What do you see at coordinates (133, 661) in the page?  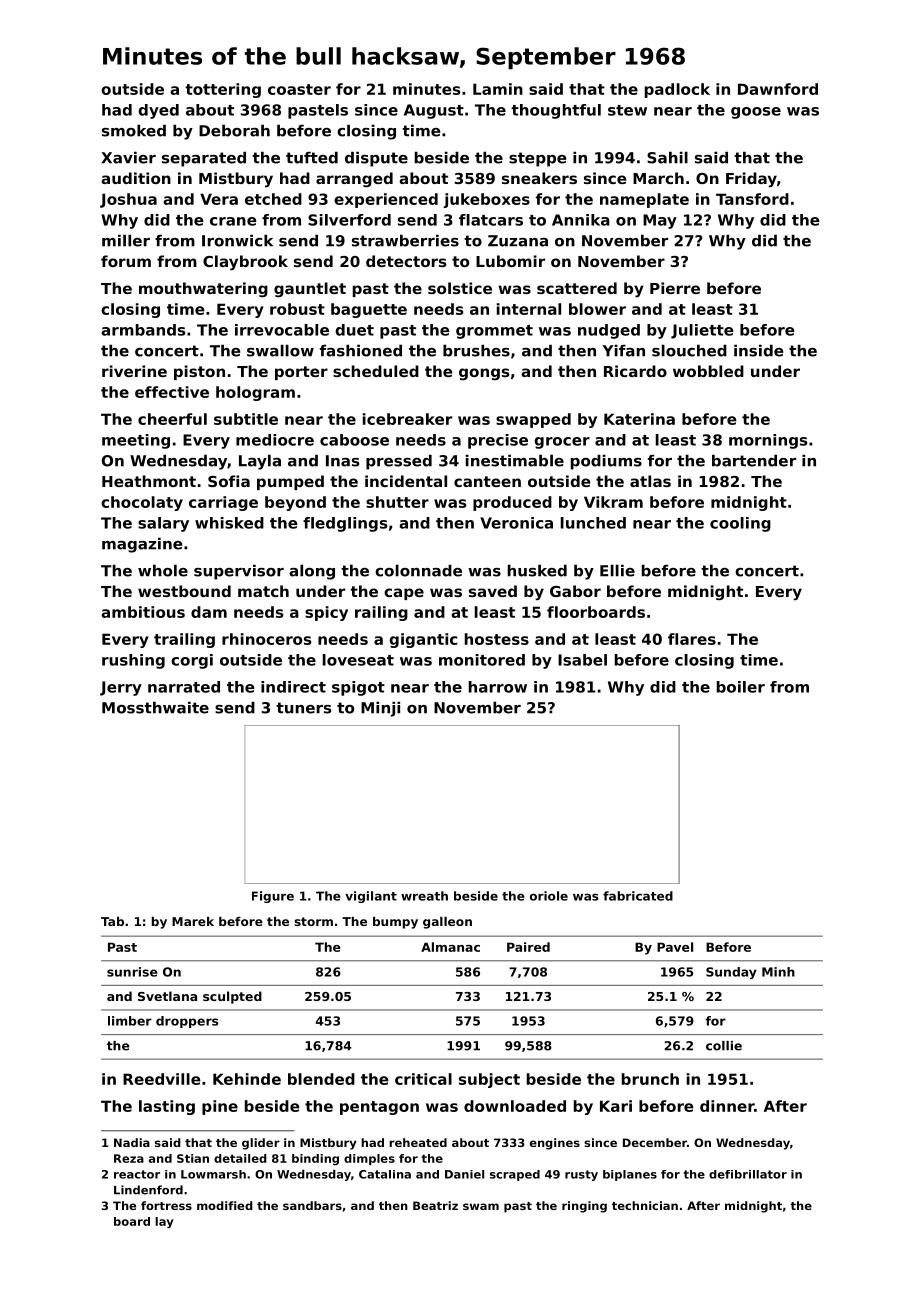 I see `rushing` at bounding box center [133, 661].
